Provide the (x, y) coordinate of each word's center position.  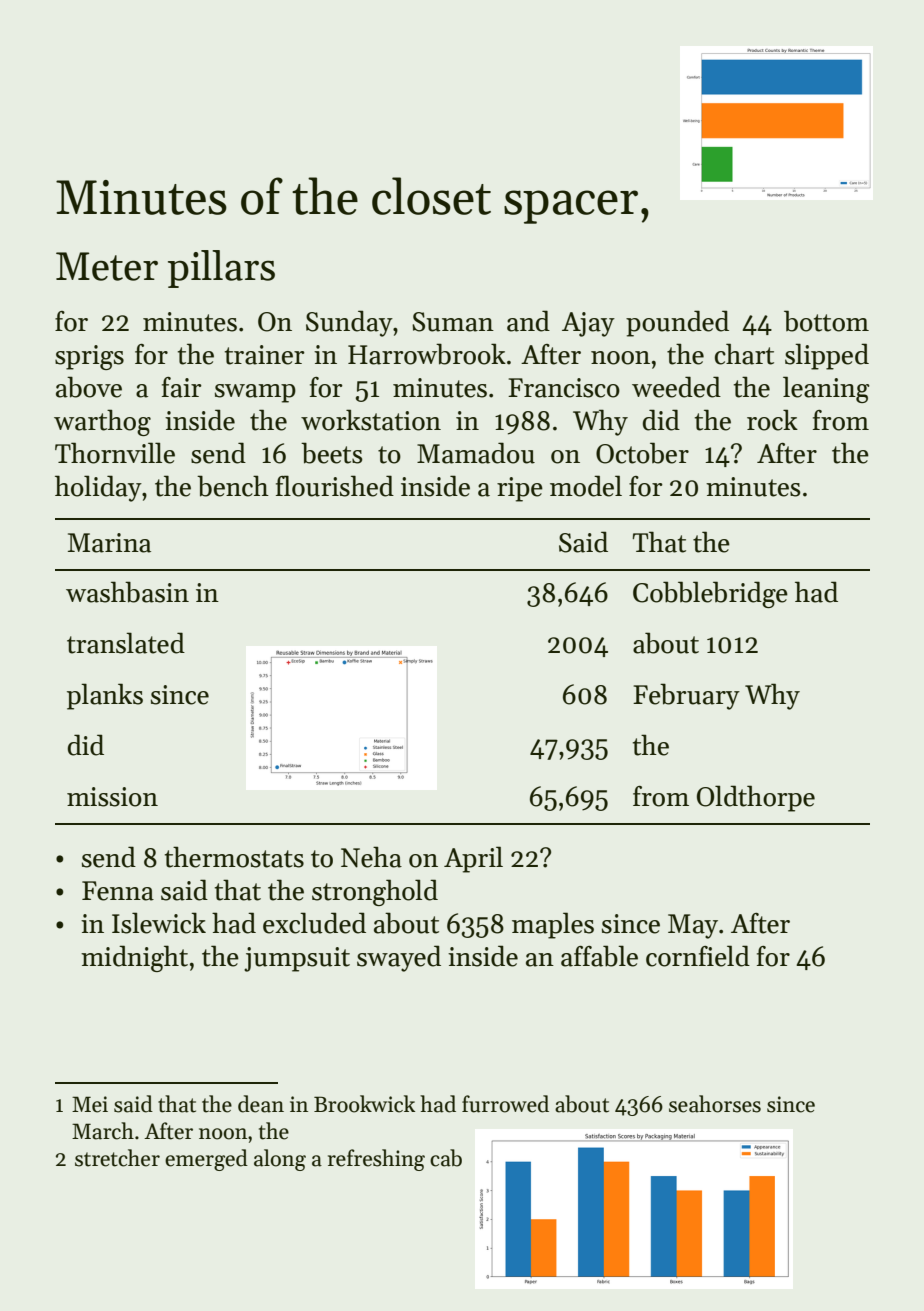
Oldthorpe (756, 798)
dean (261, 1104)
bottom (826, 321)
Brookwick (364, 1104)
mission (112, 797)
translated (126, 643)
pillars (221, 269)
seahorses (715, 1104)
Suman (453, 322)
